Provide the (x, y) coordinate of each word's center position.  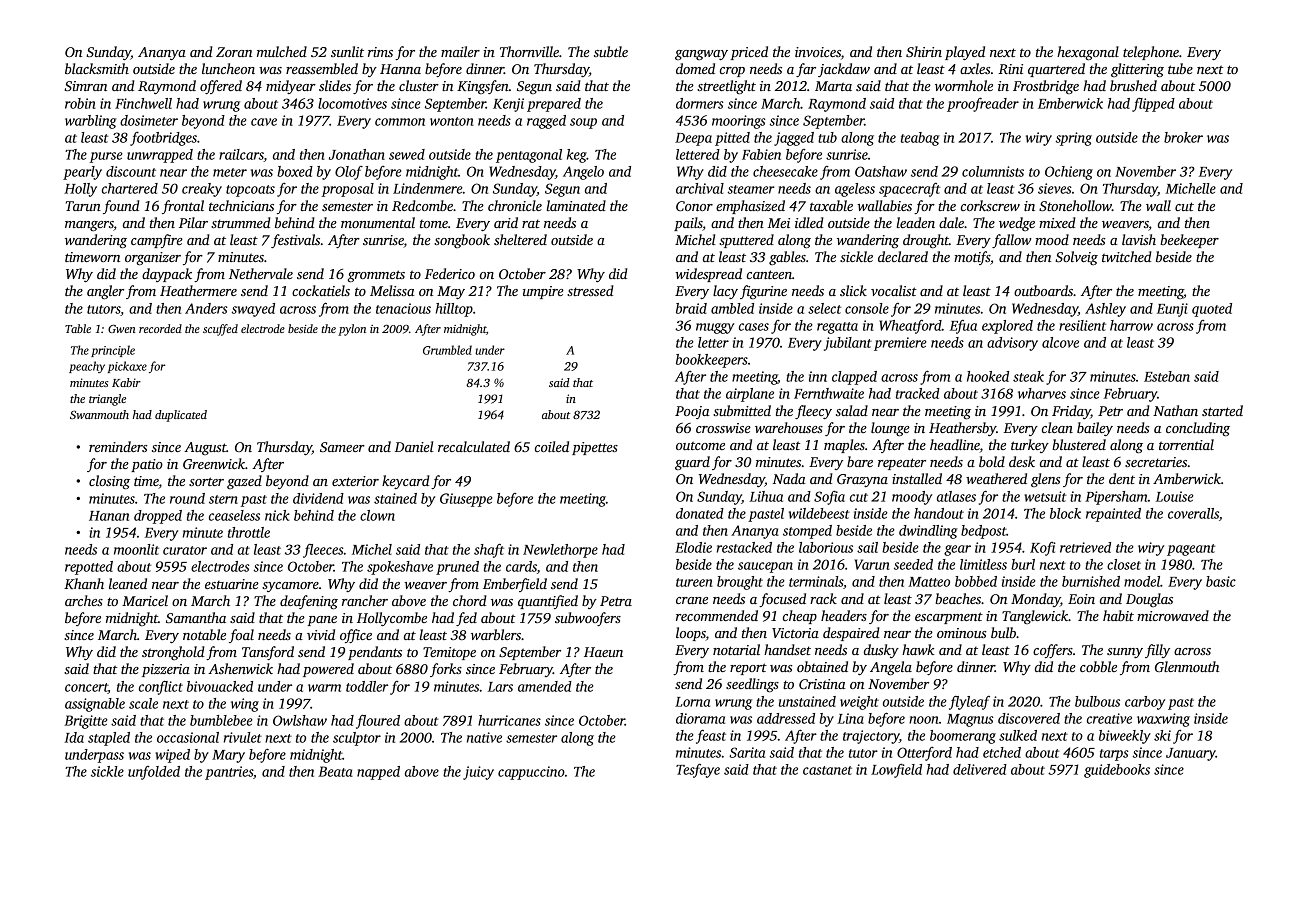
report (748, 669)
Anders (206, 308)
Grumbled (447, 350)
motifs (972, 258)
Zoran (234, 52)
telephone (1151, 53)
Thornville (529, 51)
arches (84, 600)
